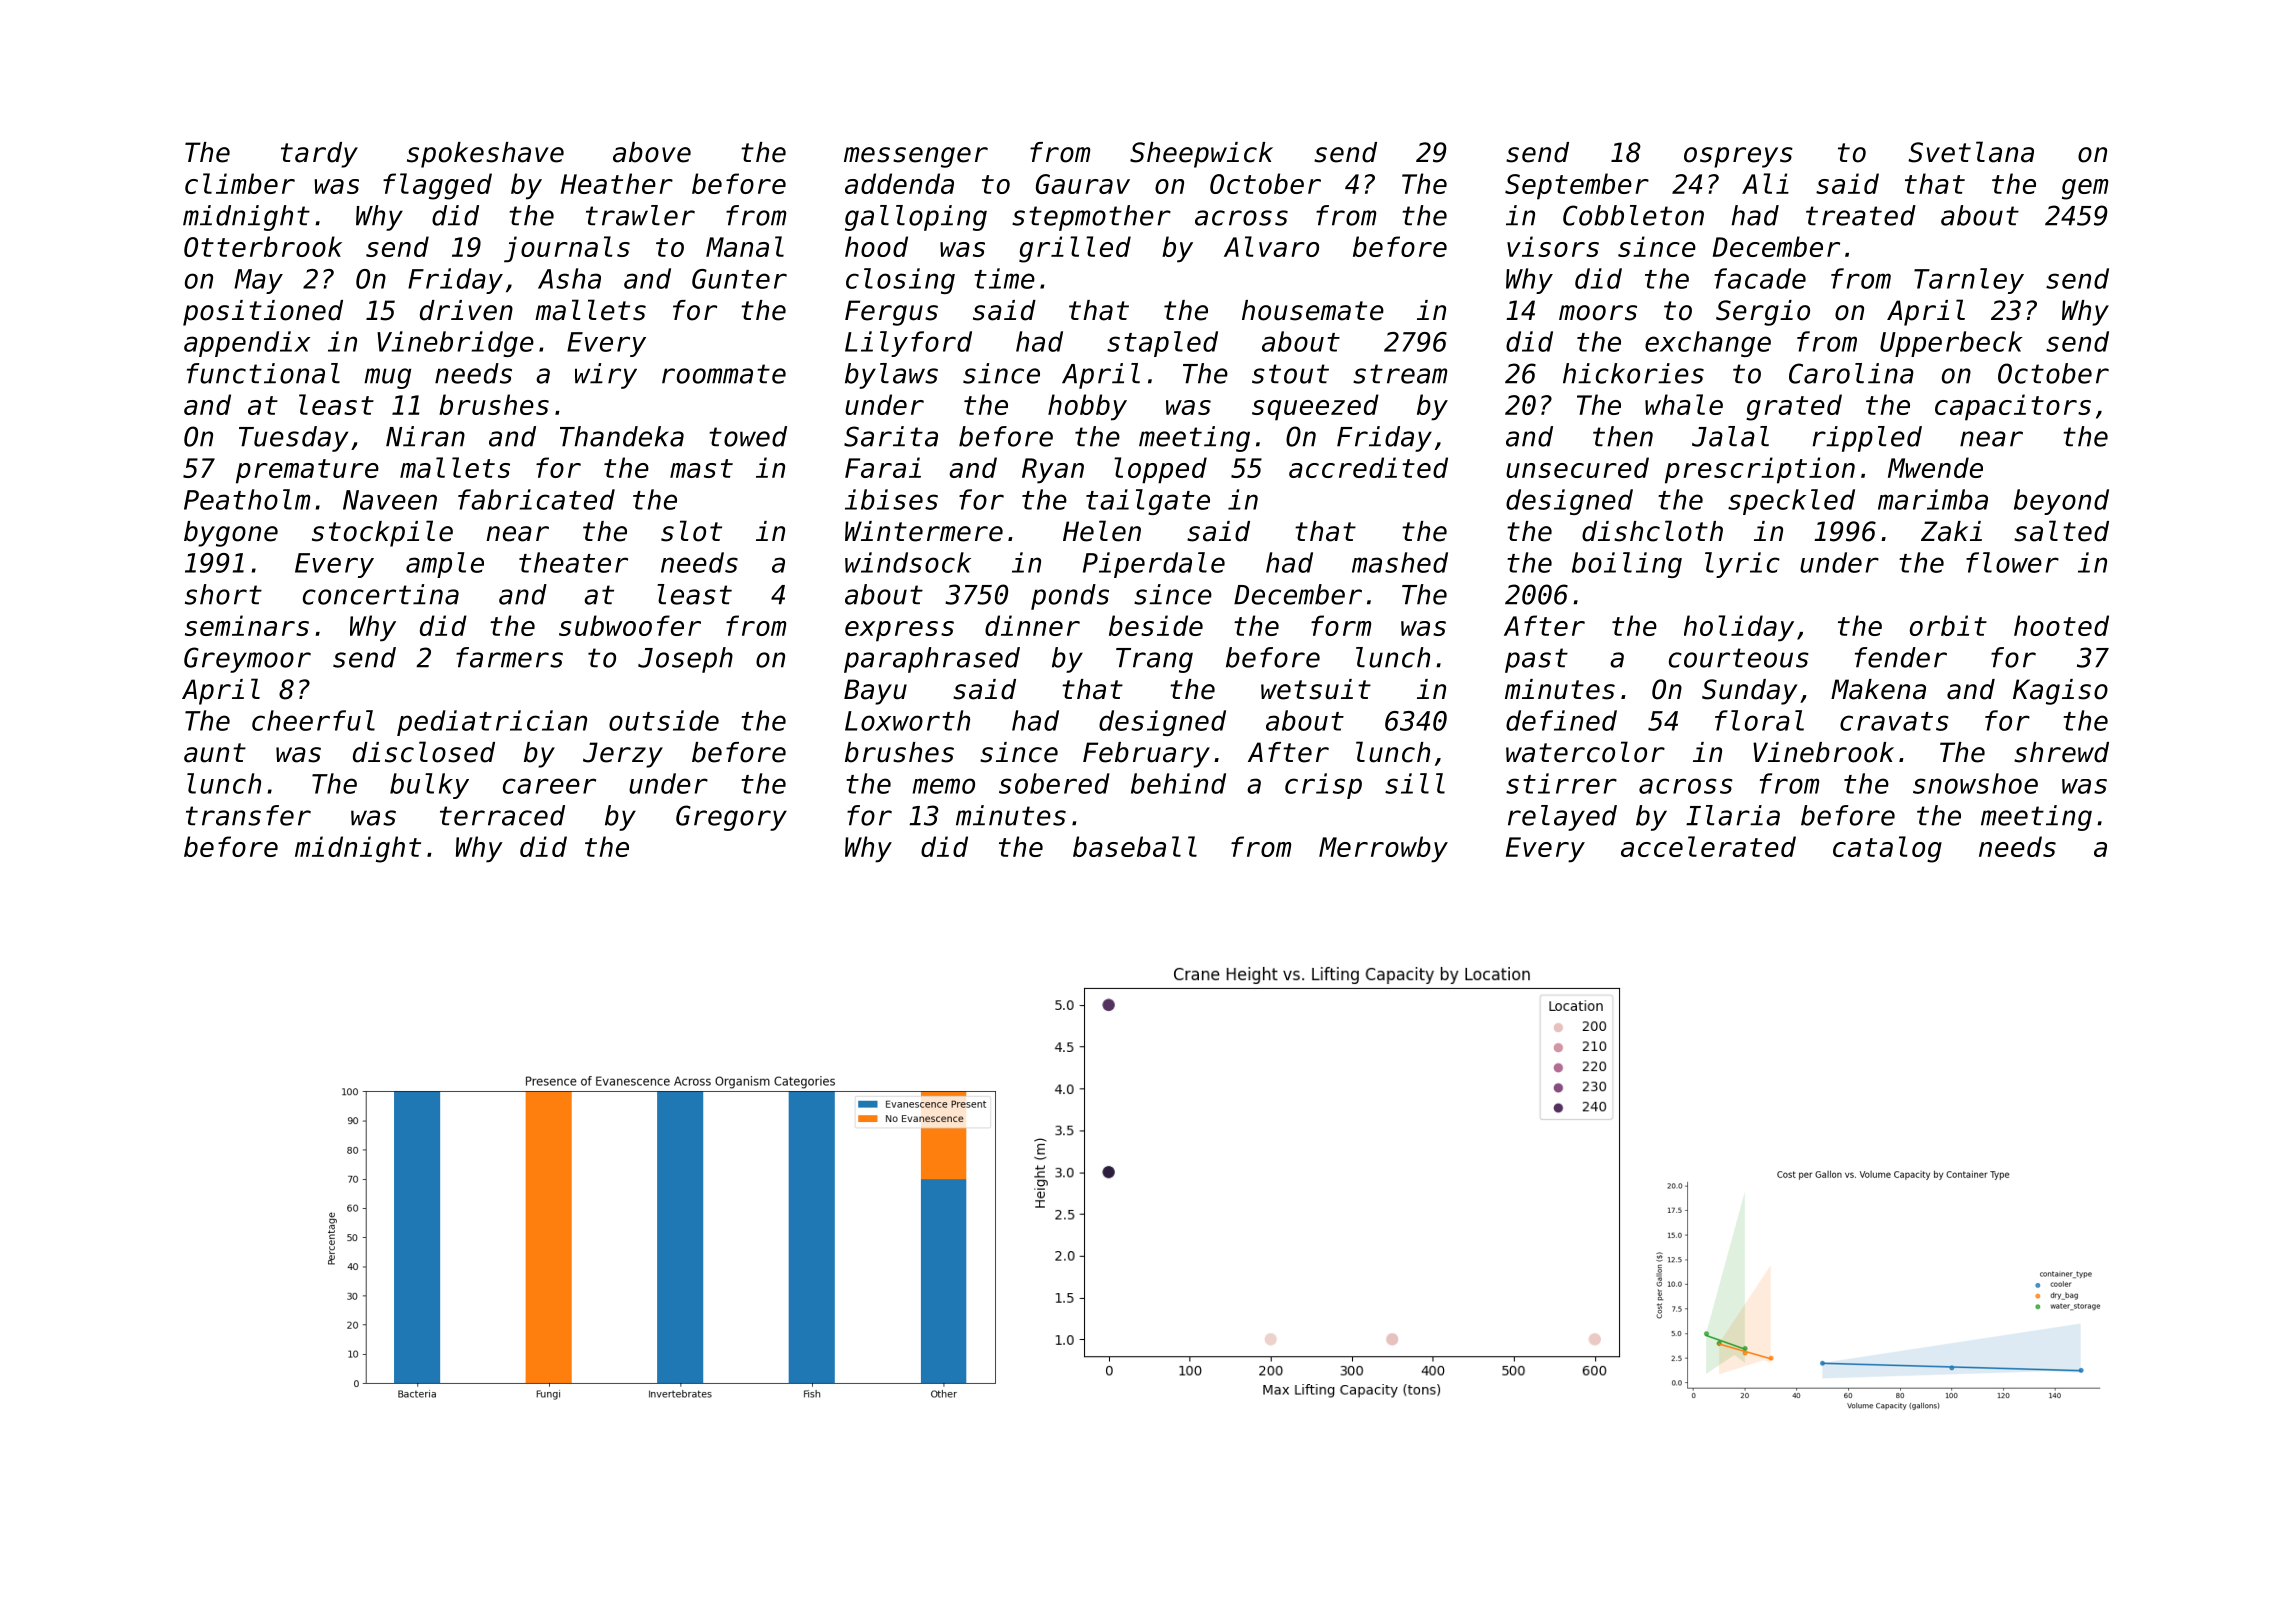  What do you see at coordinates (1160, 470) in the page?
I see `lopped` at bounding box center [1160, 470].
